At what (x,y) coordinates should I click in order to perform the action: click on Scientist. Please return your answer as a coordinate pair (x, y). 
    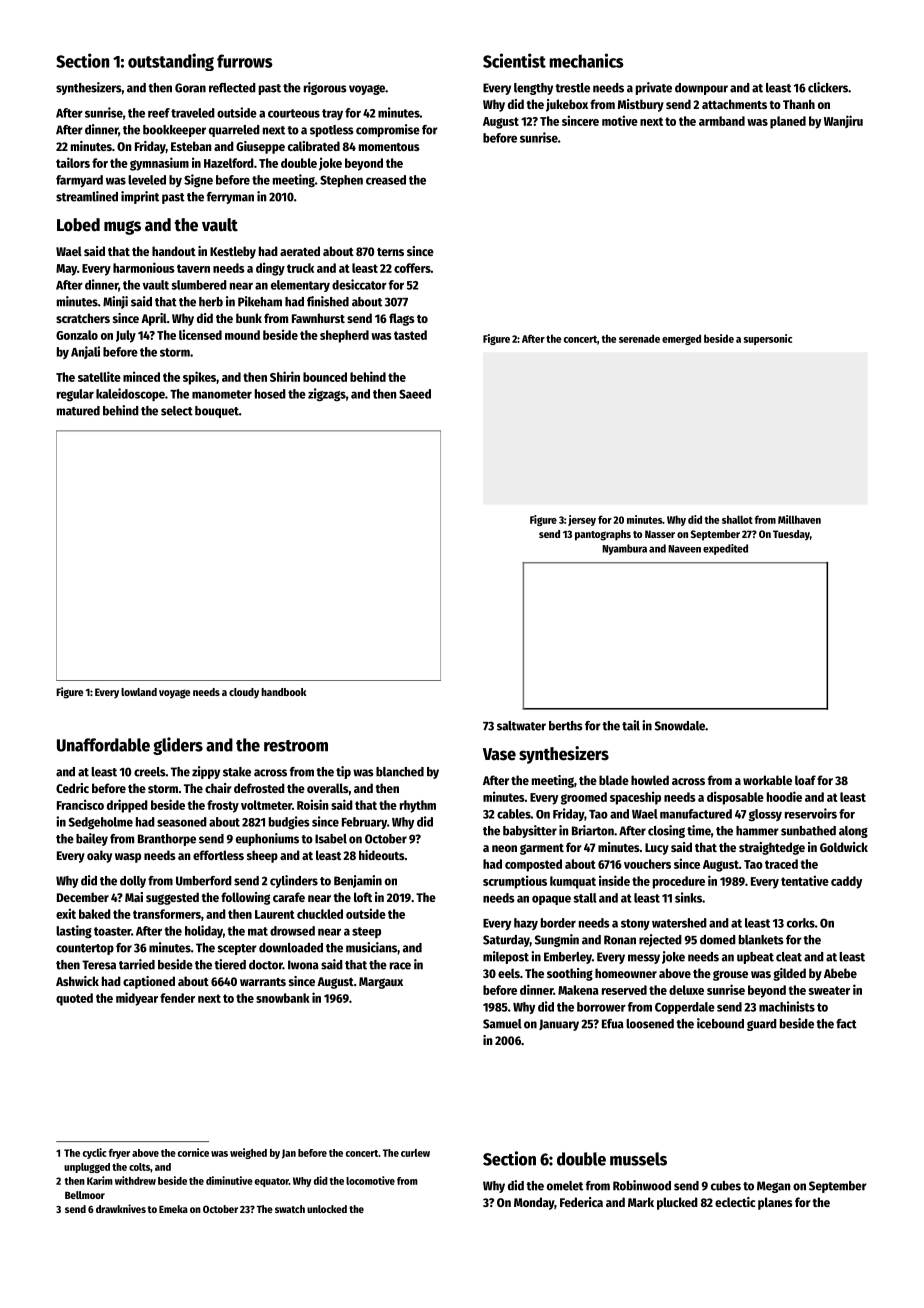
    Looking at the image, I should click on (514, 60).
